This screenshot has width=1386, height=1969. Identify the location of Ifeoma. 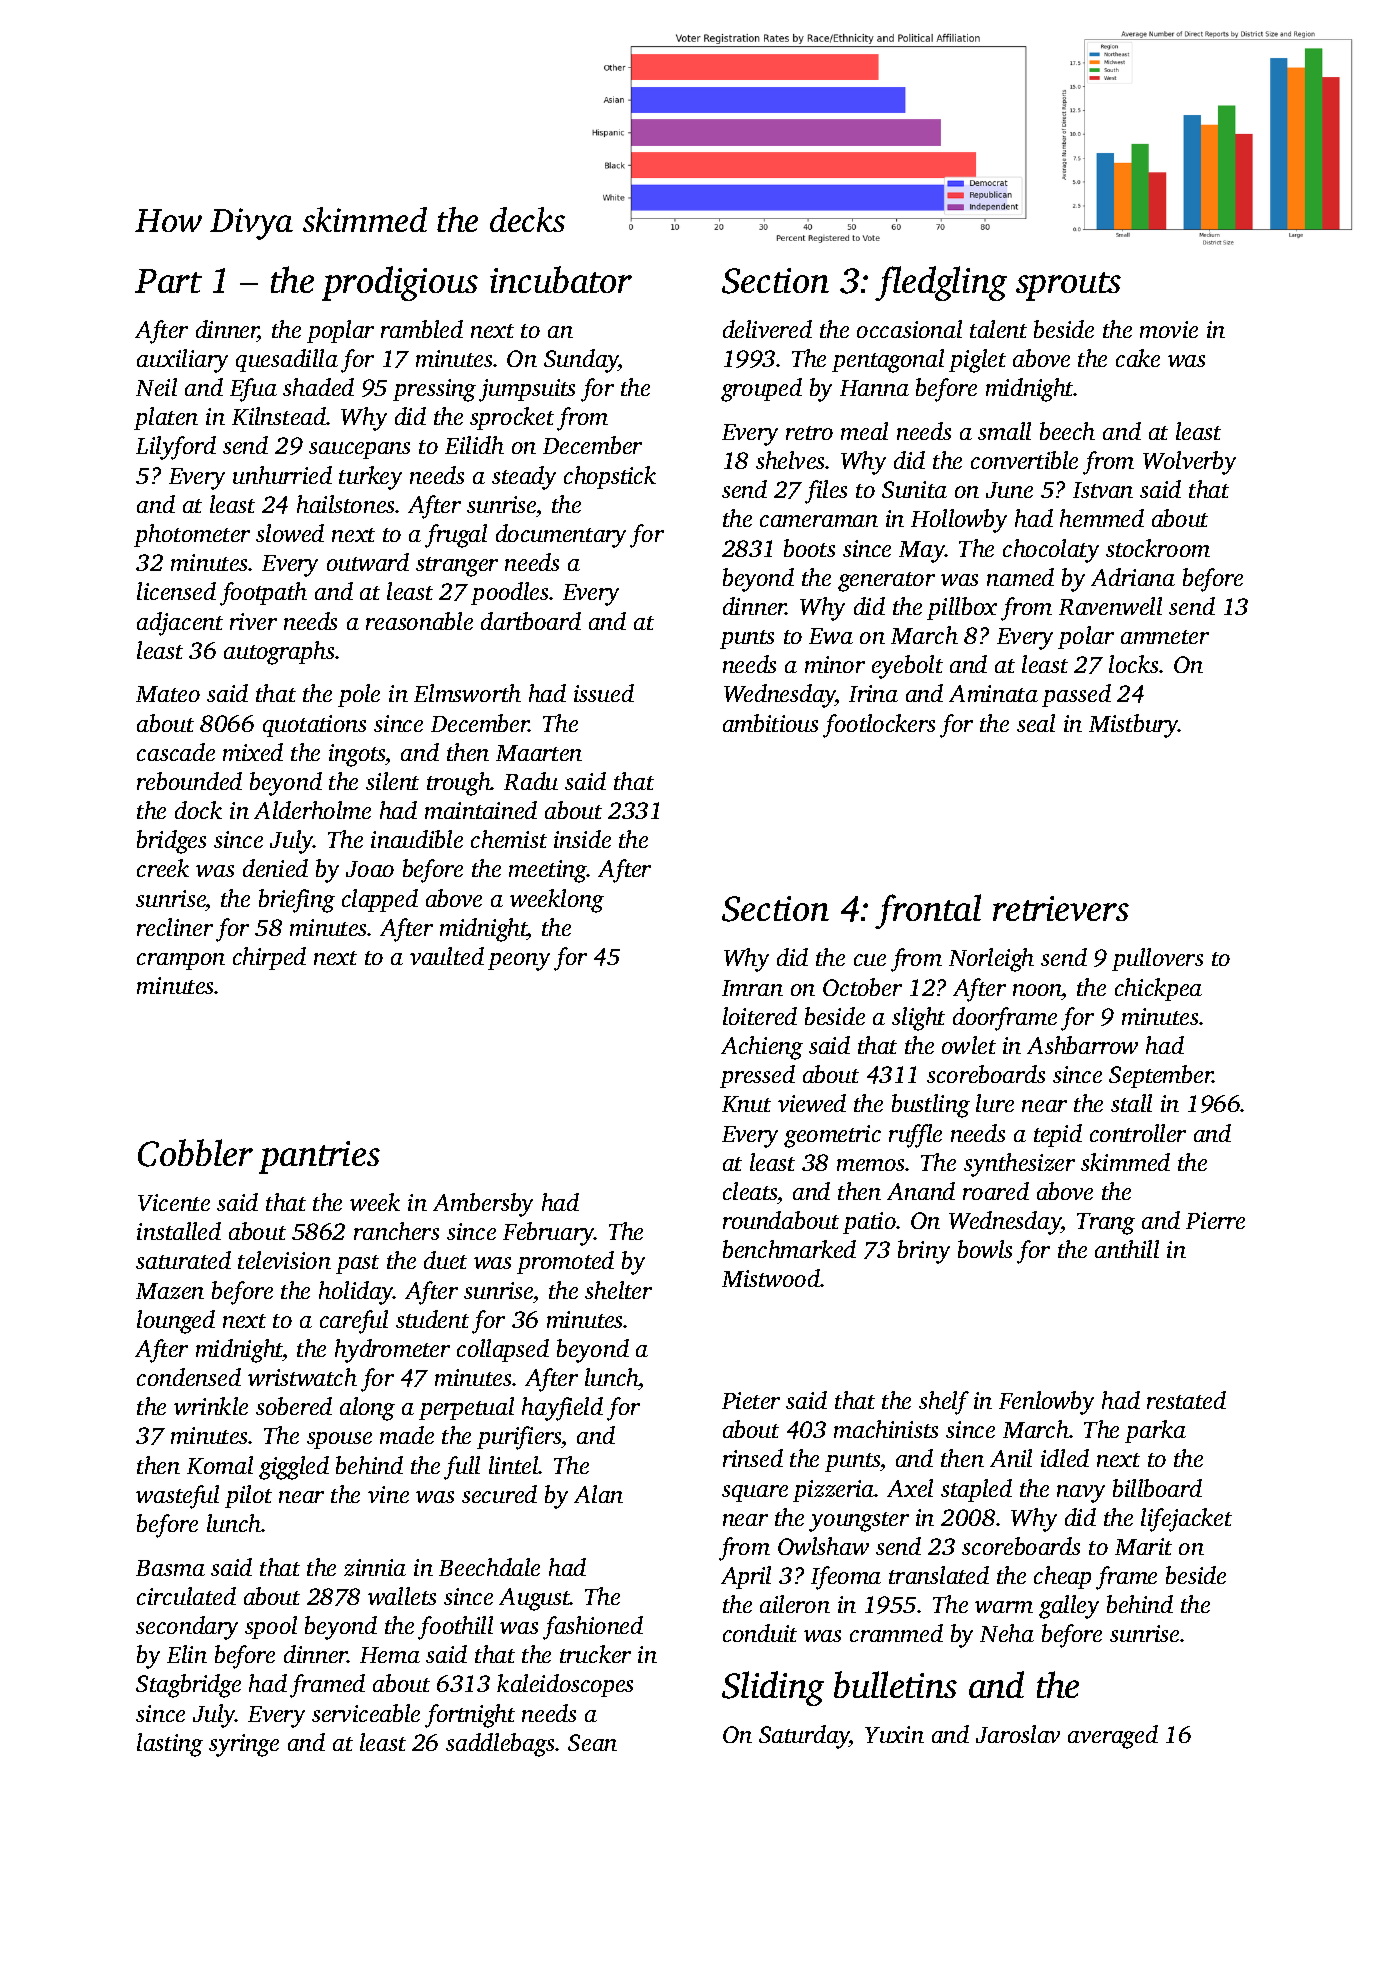
(846, 1578).
